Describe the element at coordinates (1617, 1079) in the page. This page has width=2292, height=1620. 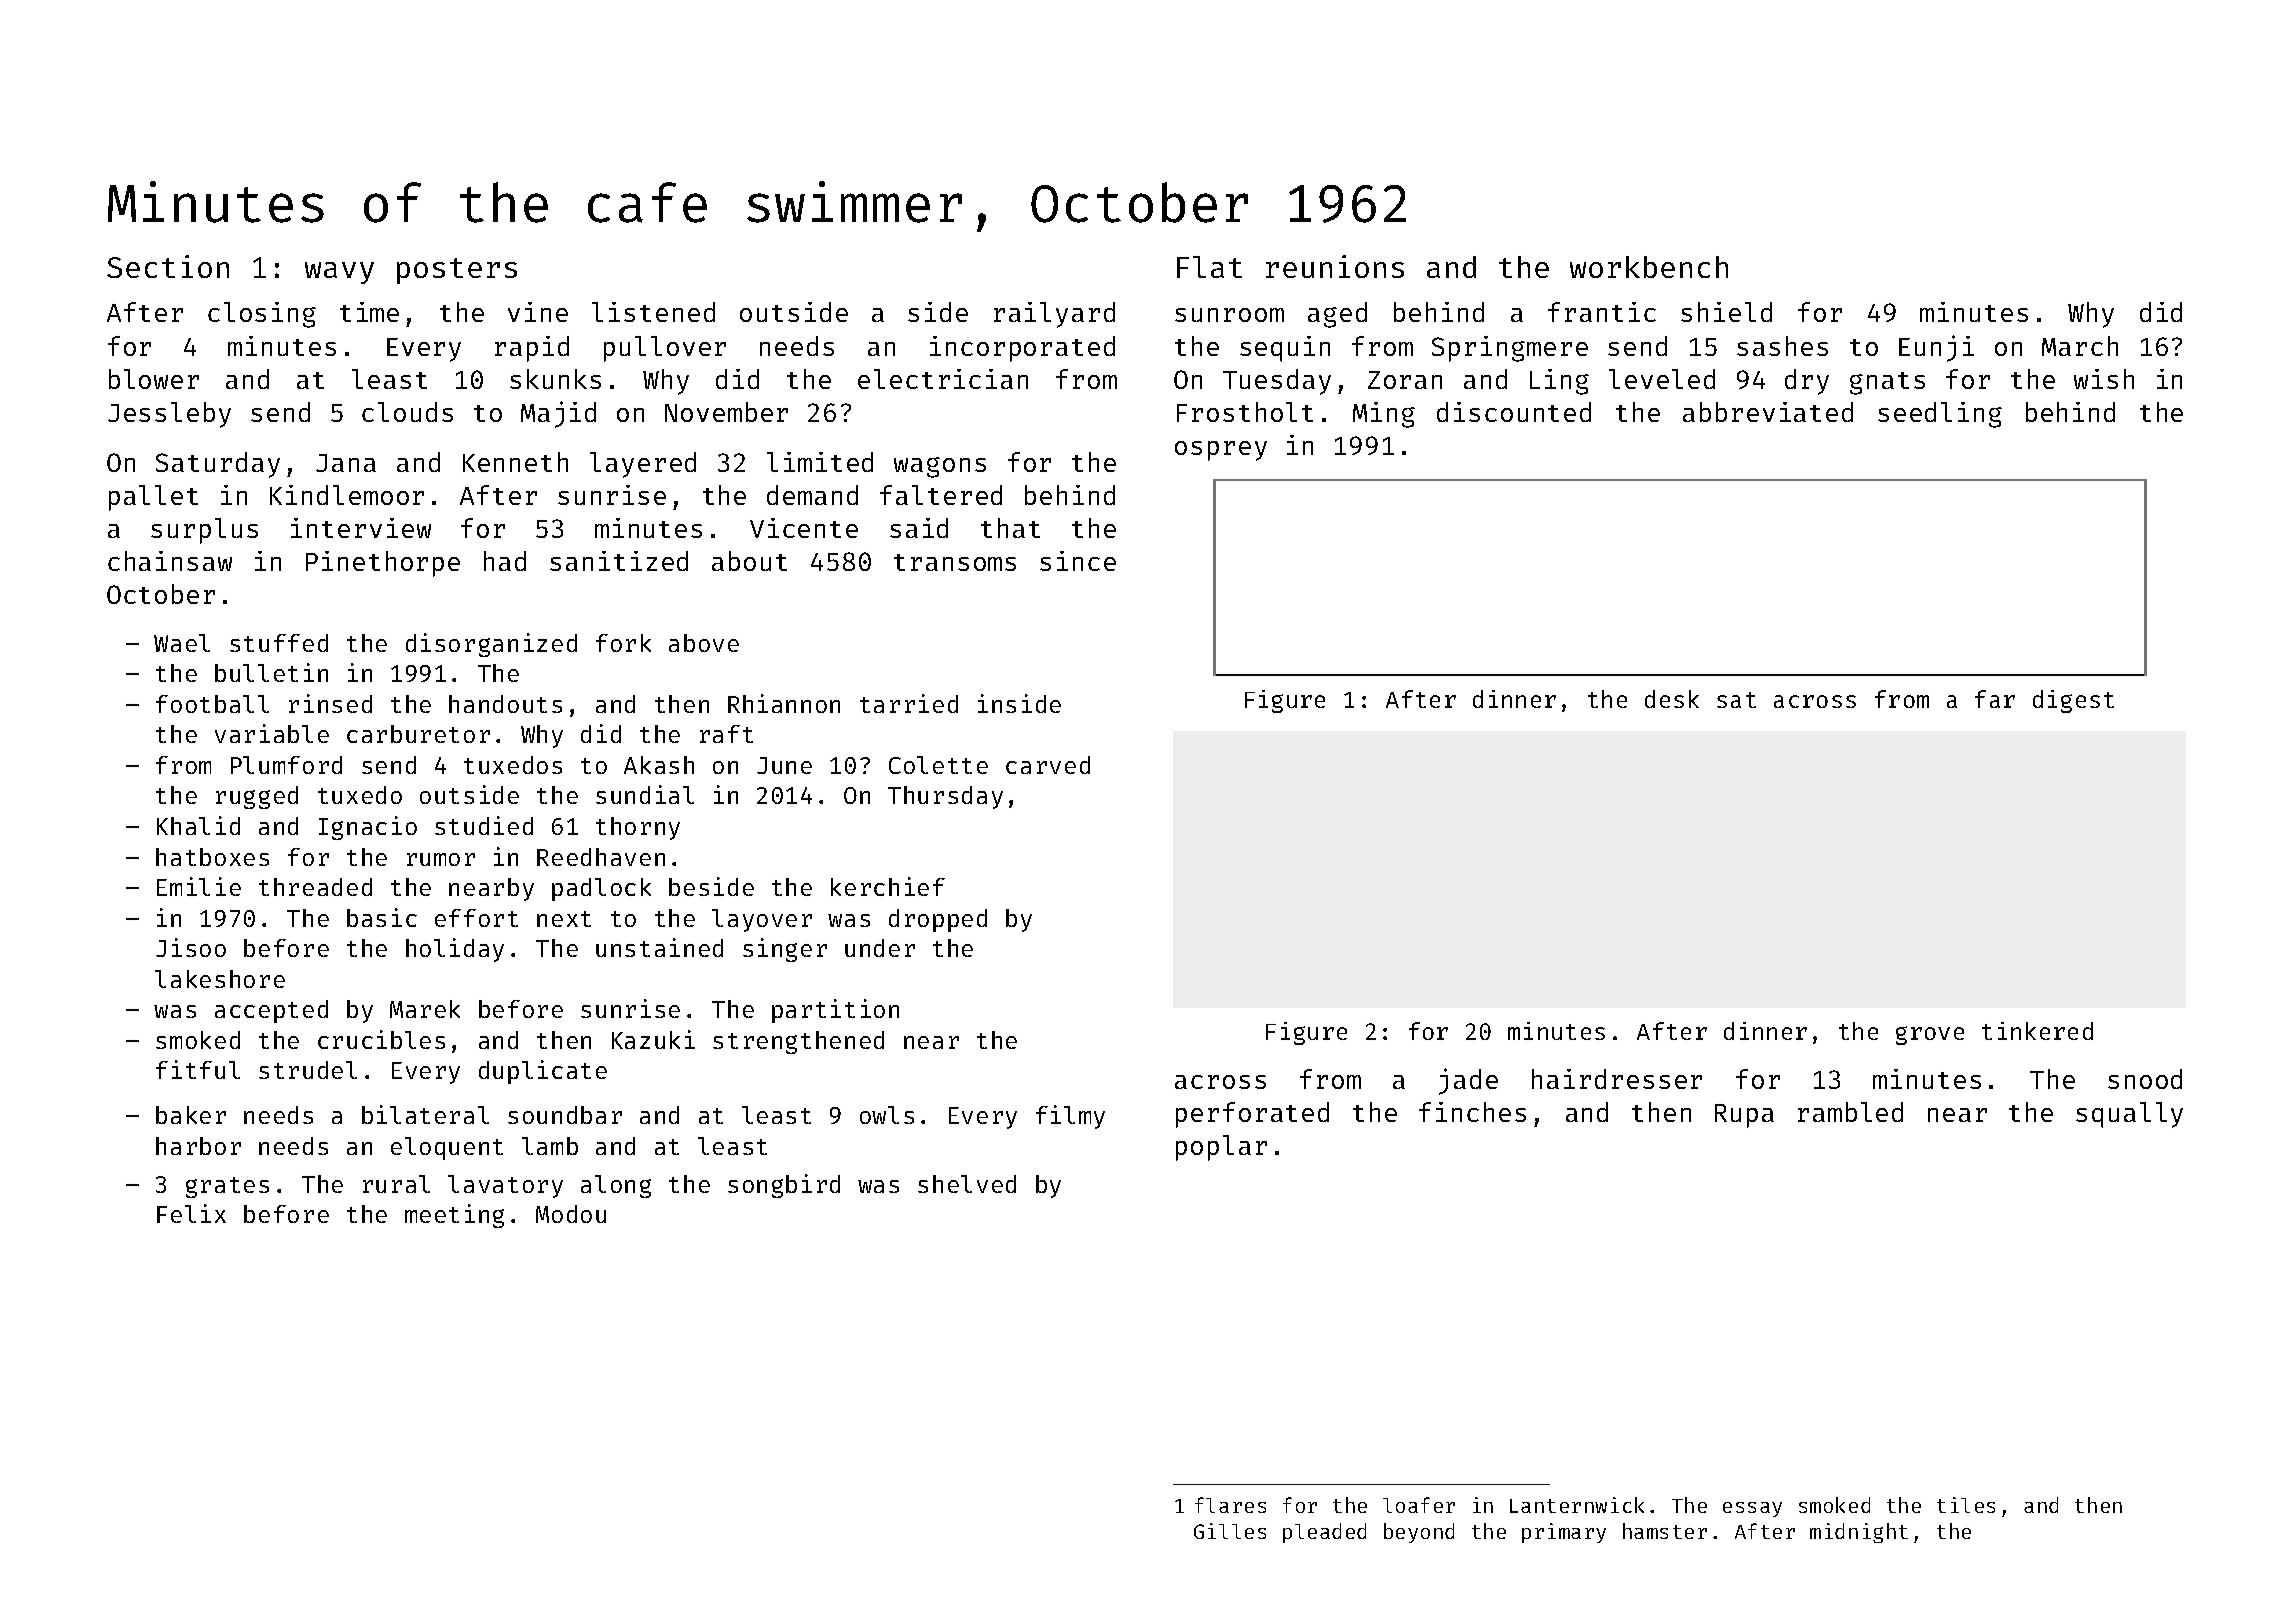
I see `hairdresser` at that location.
